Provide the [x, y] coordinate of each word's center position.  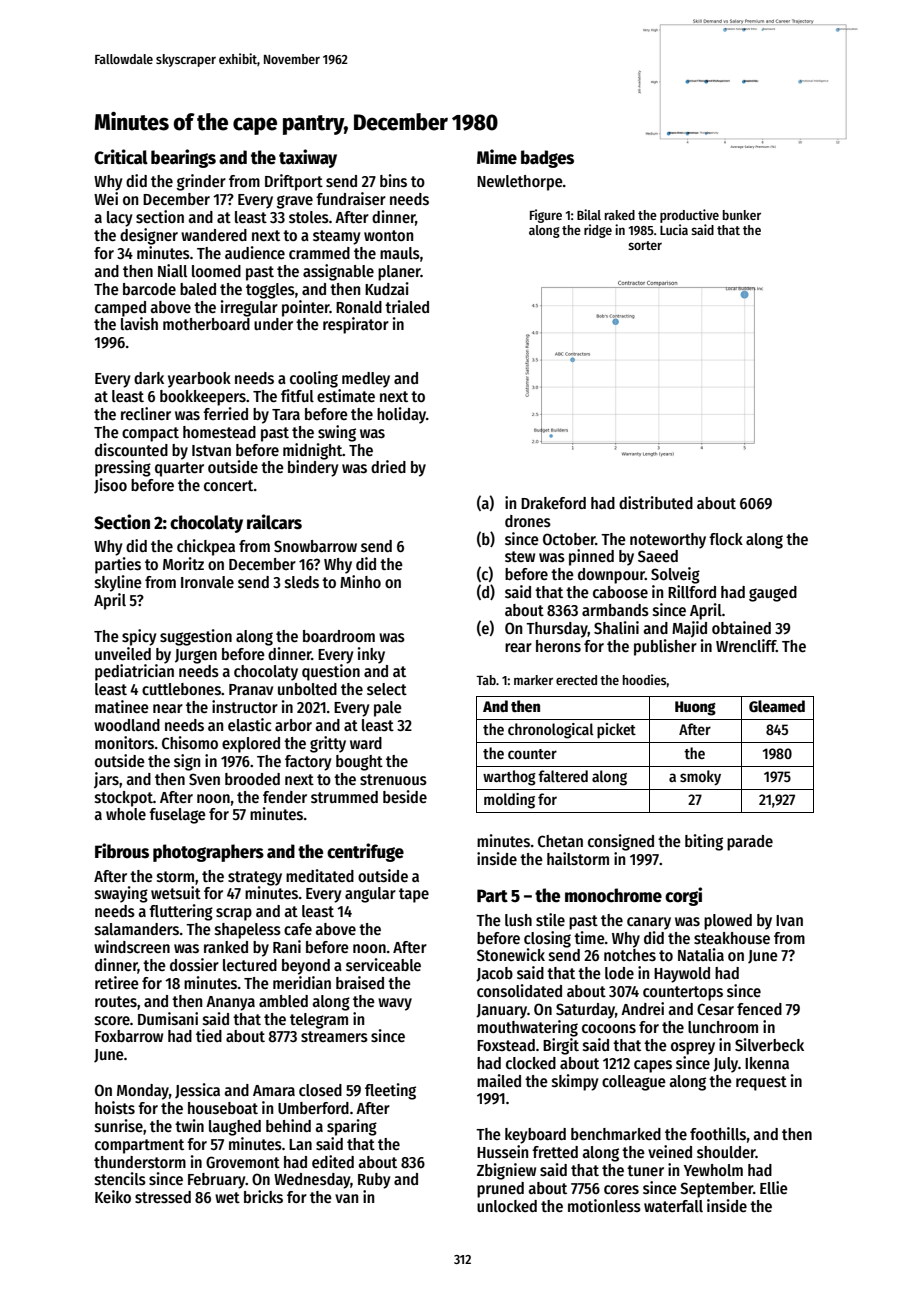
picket [616, 731]
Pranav [251, 689]
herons [558, 646]
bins [393, 181]
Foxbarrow [129, 1036]
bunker [742, 215]
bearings [183, 158]
